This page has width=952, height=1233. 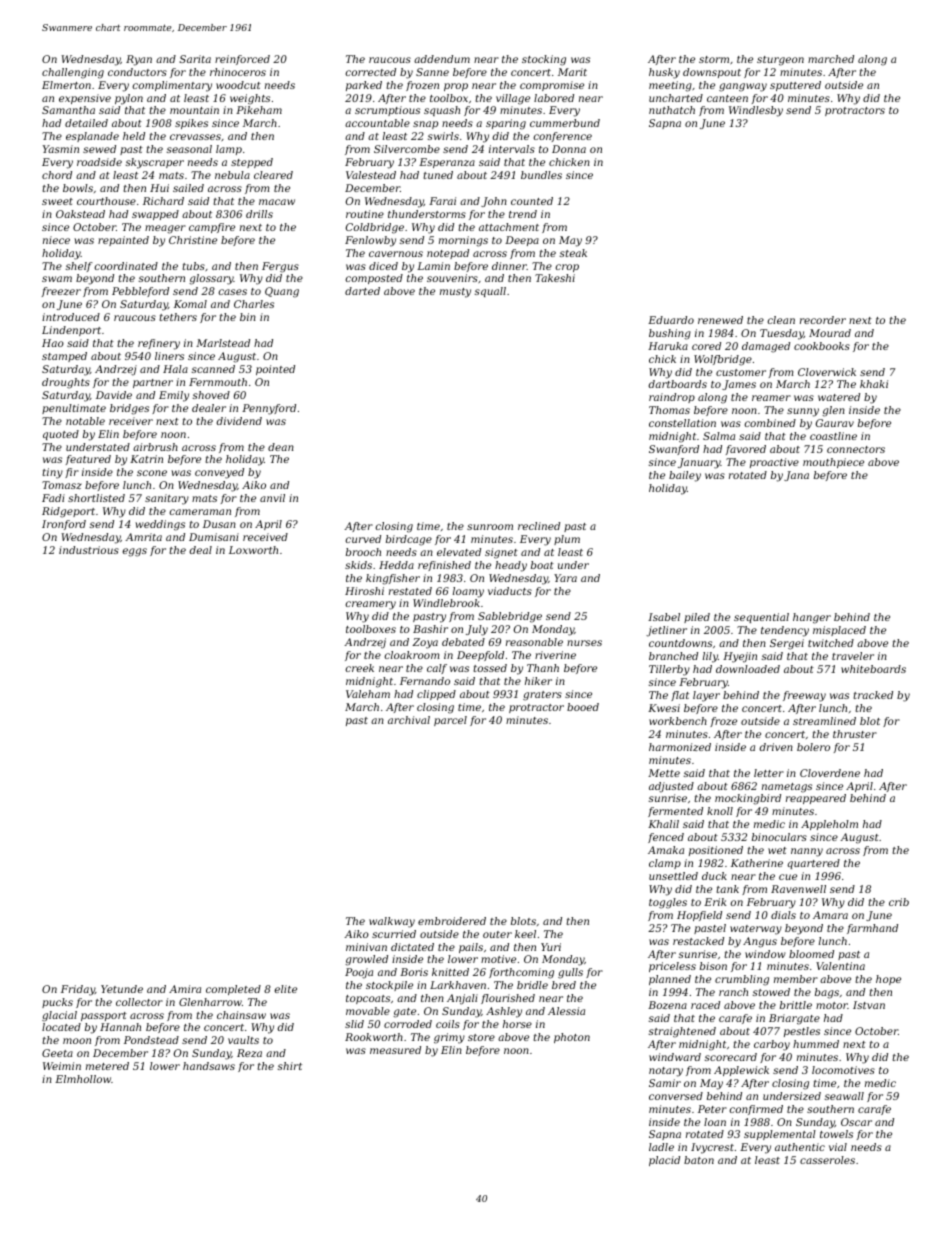 What do you see at coordinates (209, 1066) in the page?
I see `handsaws` at bounding box center [209, 1066].
